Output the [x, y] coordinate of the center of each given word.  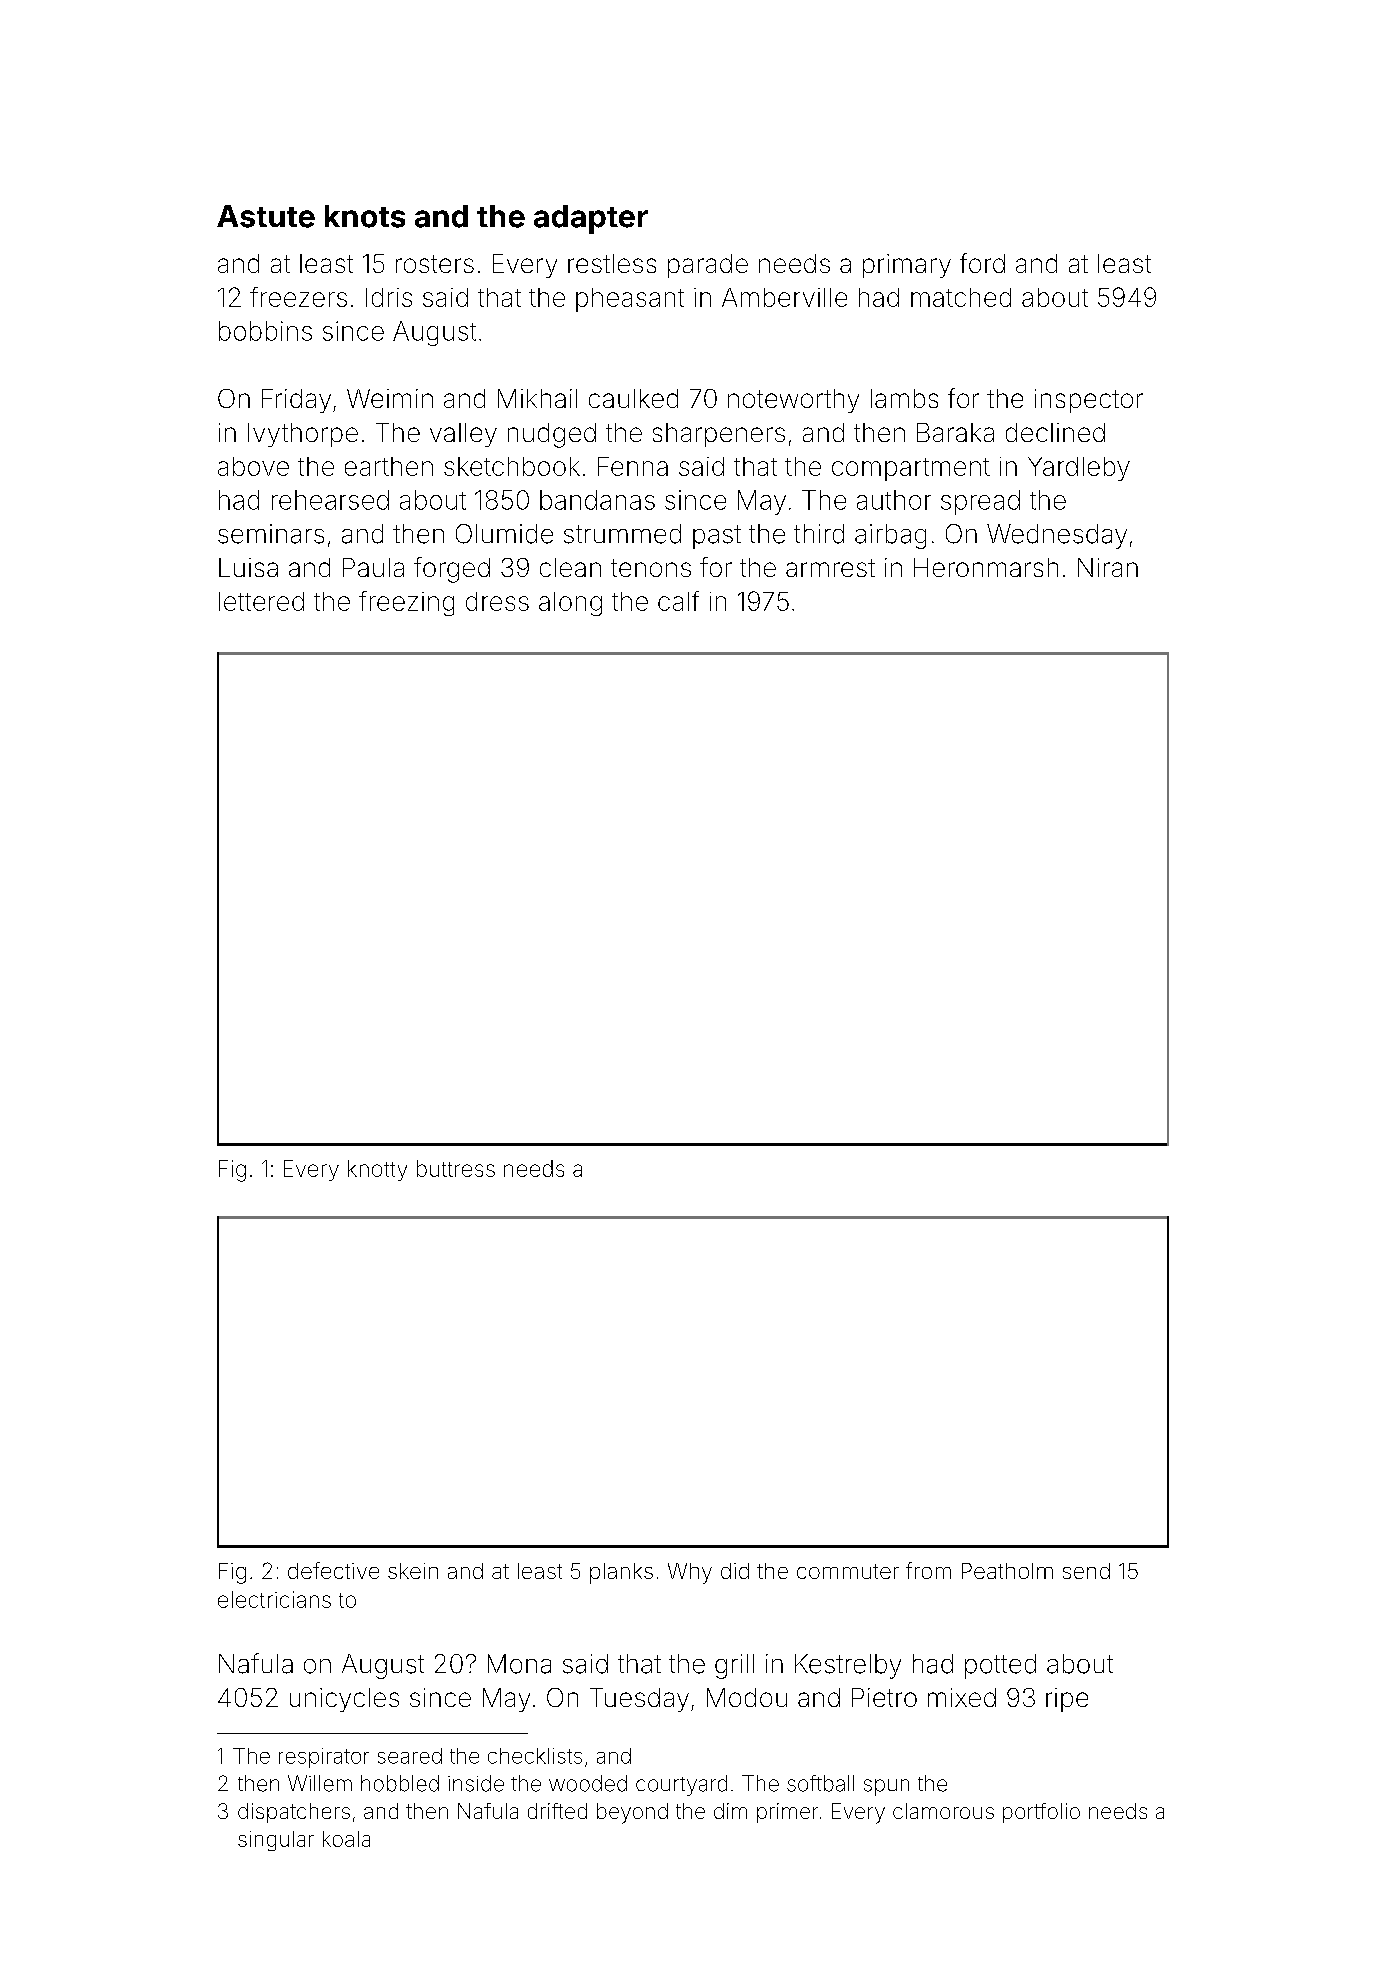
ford [982, 263]
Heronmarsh [986, 567]
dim [730, 1811]
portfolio [1041, 1813]
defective [333, 1570]
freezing [406, 603]
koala [346, 1839]
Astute [266, 216]
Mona [519, 1664]
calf [678, 601]
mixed [962, 1697]
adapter [591, 219]
